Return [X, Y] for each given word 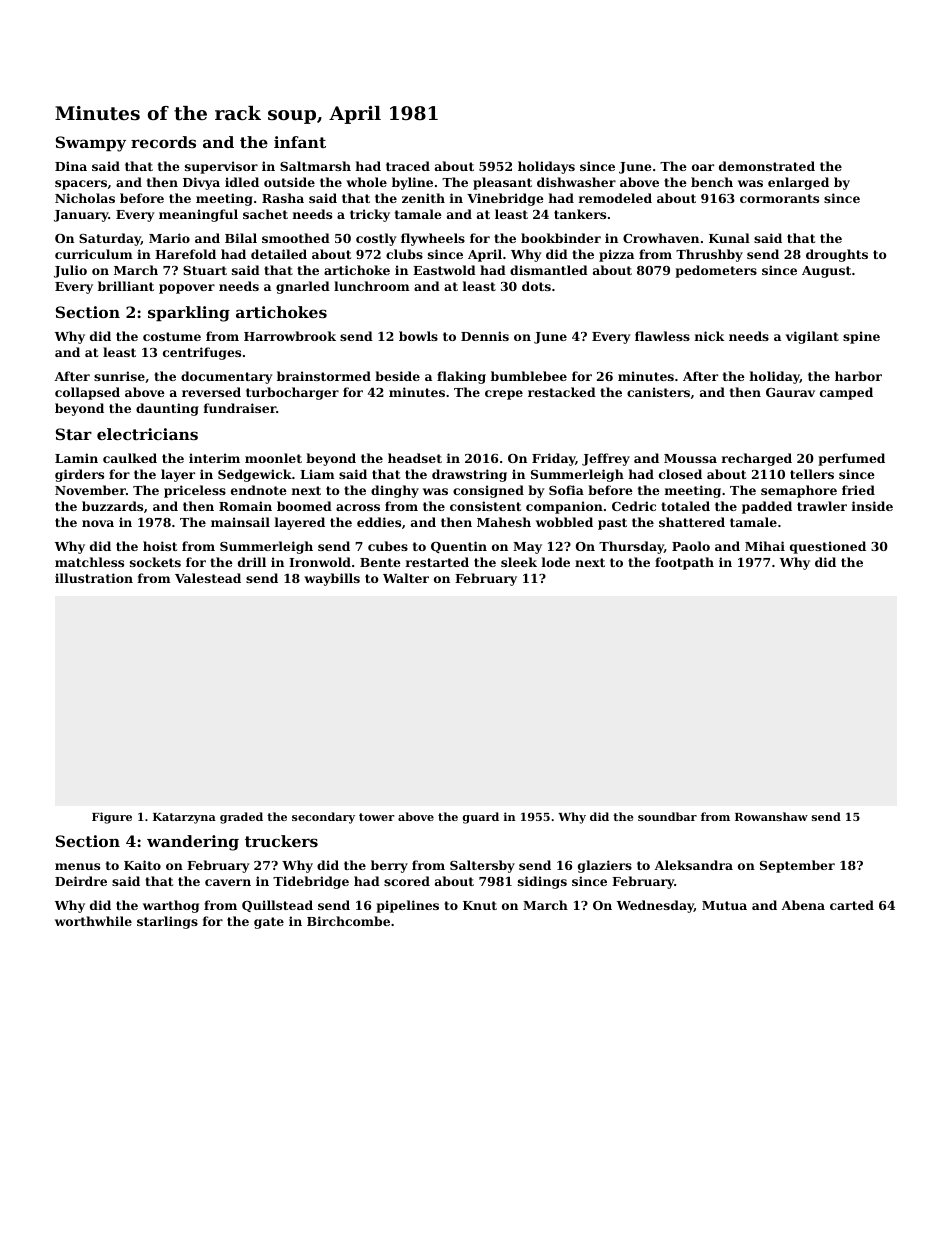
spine [861, 337]
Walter [406, 578]
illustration [94, 578]
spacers [81, 185]
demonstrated [767, 166]
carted [852, 905]
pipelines [407, 906]
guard [481, 818]
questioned [828, 547]
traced [408, 166]
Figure [112, 818]
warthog [171, 906]
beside [397, 376]
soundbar [667, 816]
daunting [167, 409]
